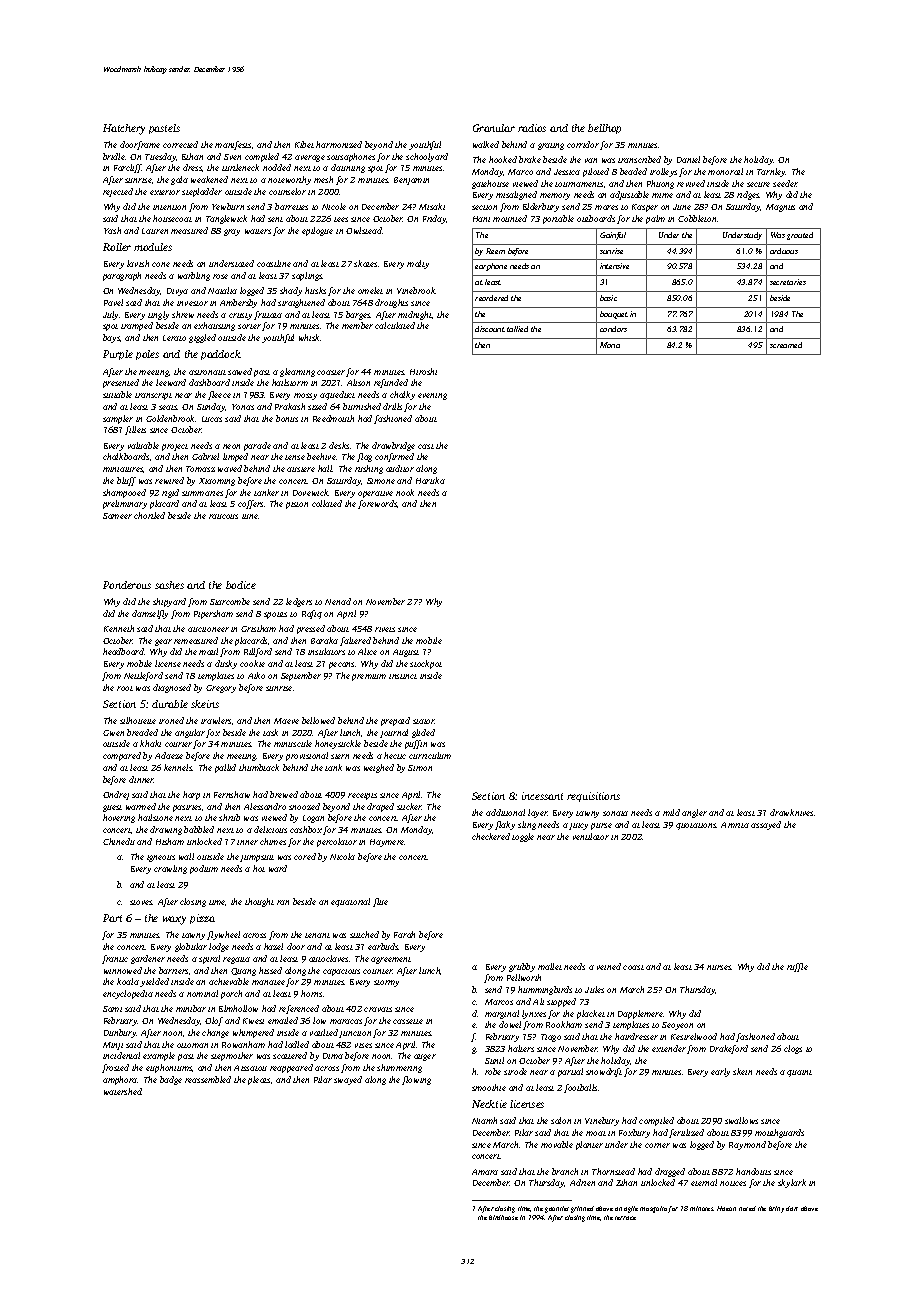 The height and width of the screenshot is (1308, 924). I want to click on gardener, so click(148, 959).
